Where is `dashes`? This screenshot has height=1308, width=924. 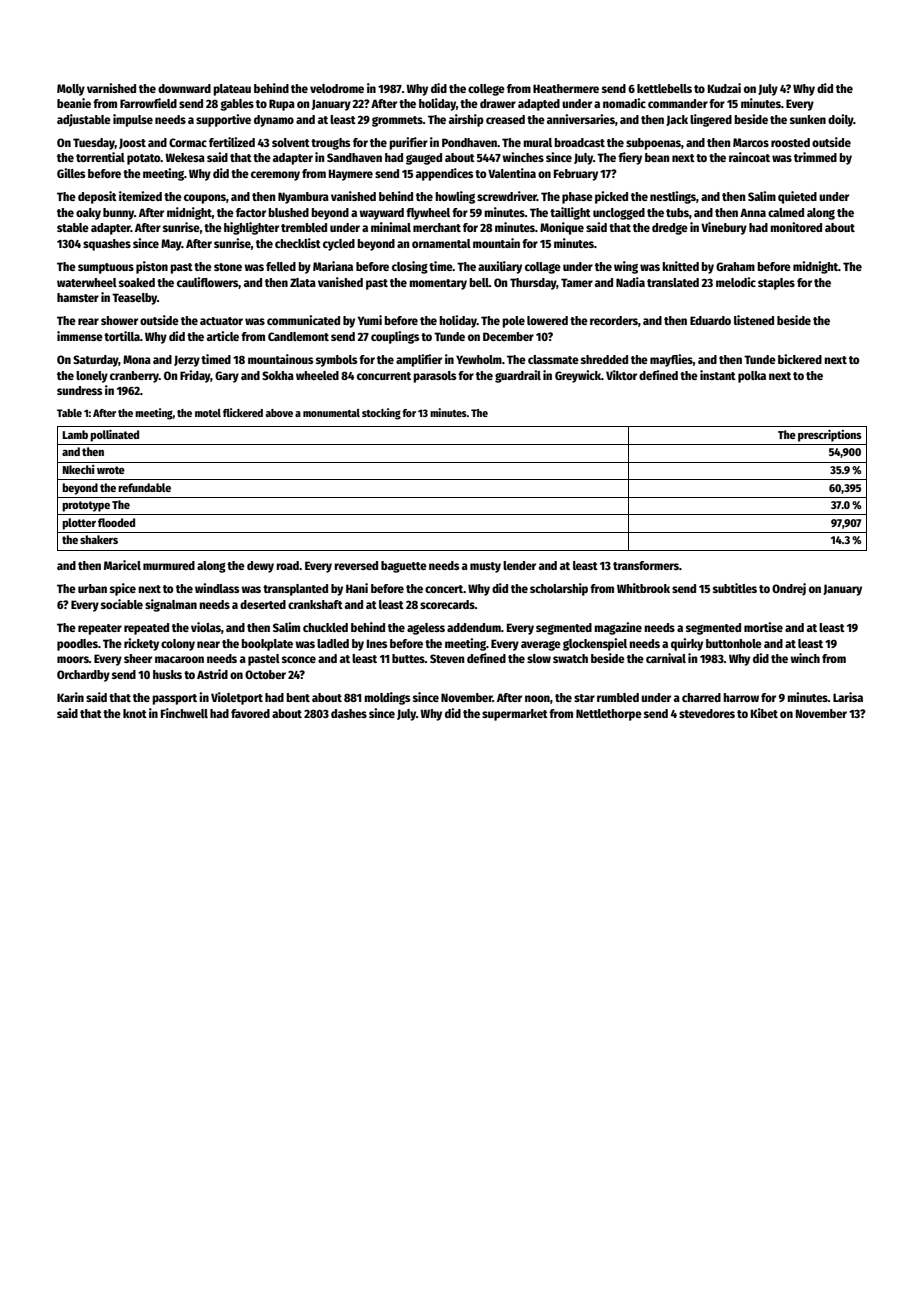 dashes is located at coordinates (349, 713).
